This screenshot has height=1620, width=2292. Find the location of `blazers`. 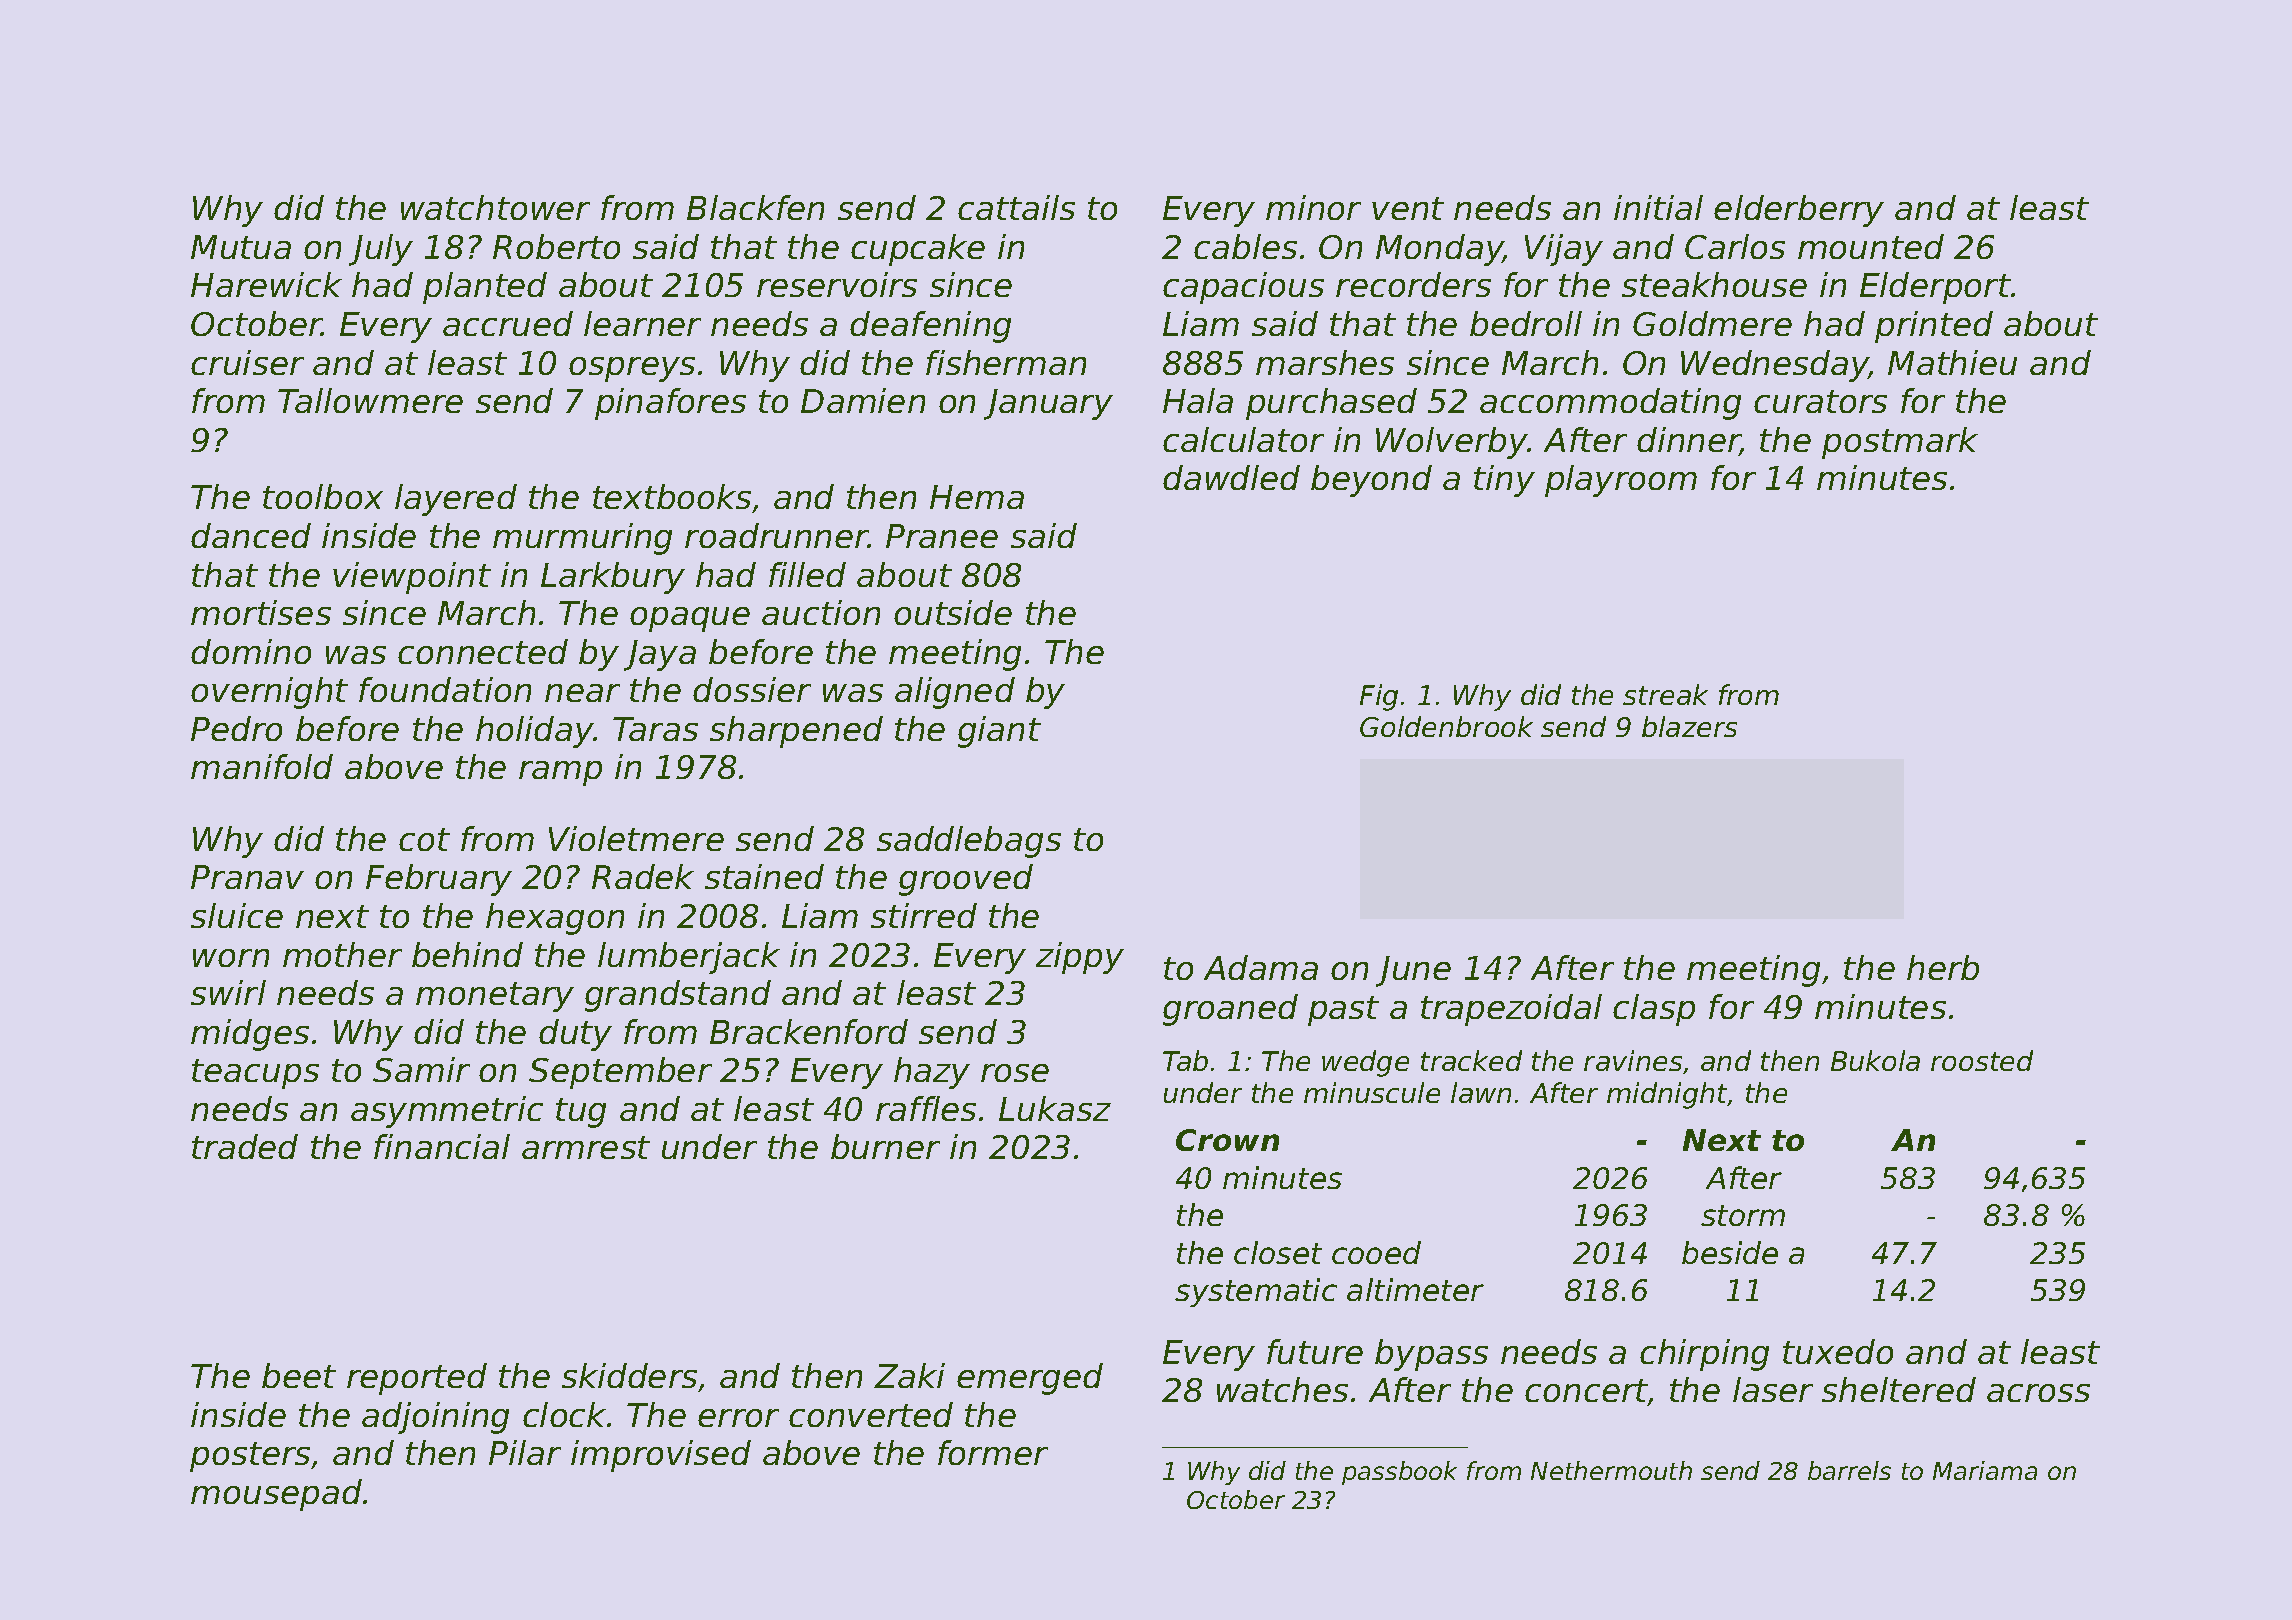

blazers is located at coordinates (1689, 726).
